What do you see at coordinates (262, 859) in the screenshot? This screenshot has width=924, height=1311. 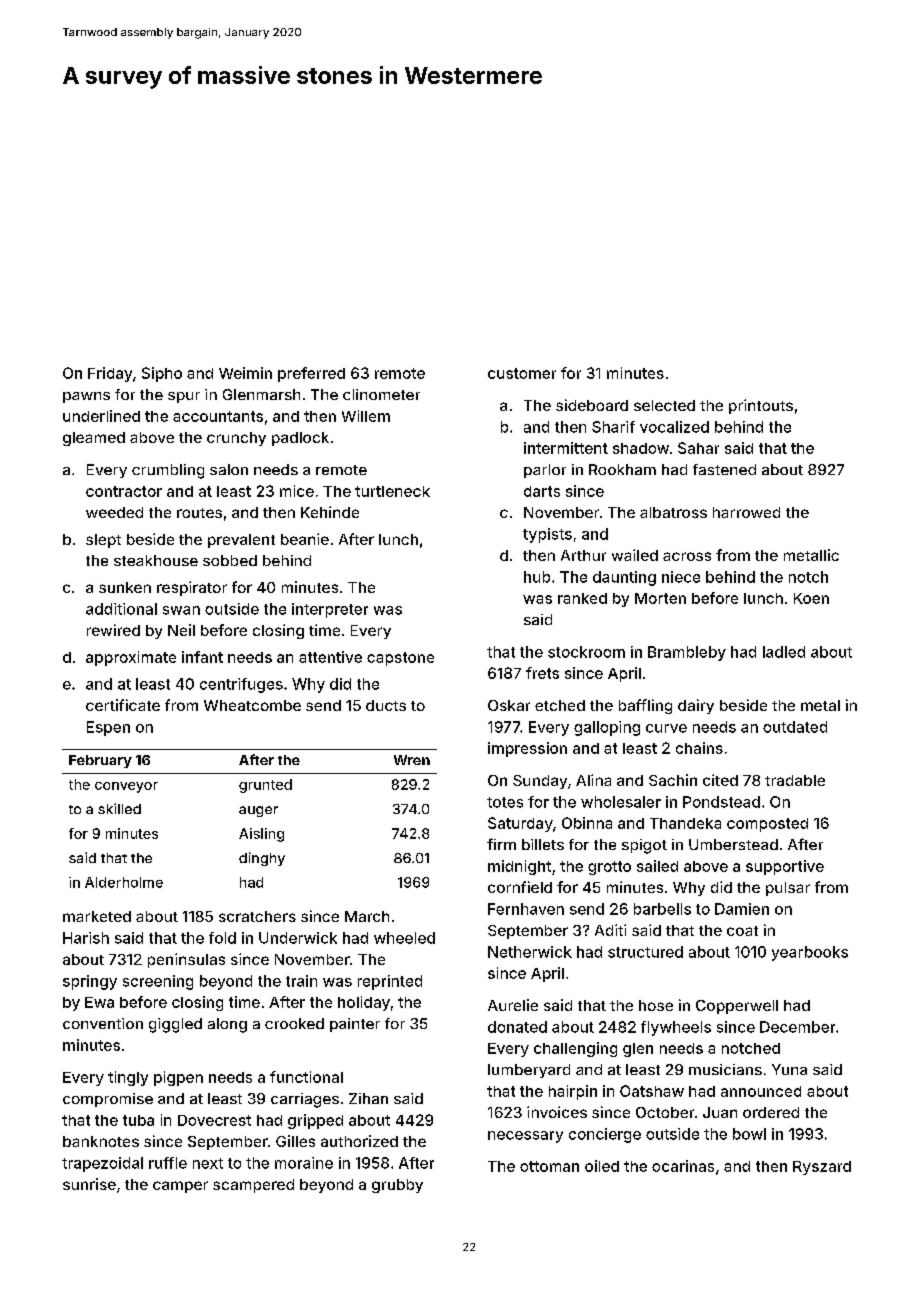 I see `dinghy` at bounding box center [262, 859].
